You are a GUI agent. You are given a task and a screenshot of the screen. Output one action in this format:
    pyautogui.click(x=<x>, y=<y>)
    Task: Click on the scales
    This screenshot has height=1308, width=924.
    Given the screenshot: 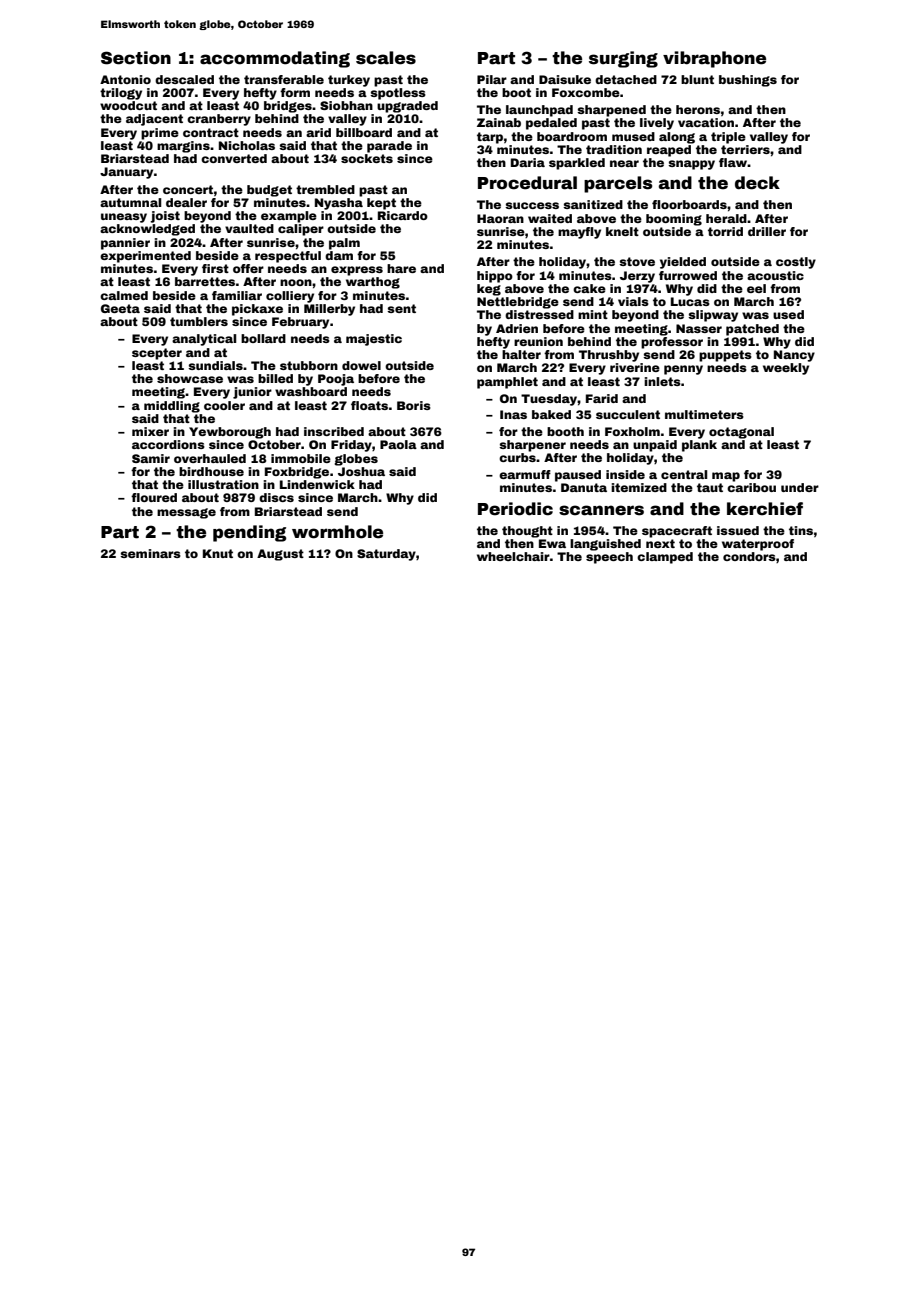 What is the action you would take?
    pyautogui.click(x=386, y=58)
